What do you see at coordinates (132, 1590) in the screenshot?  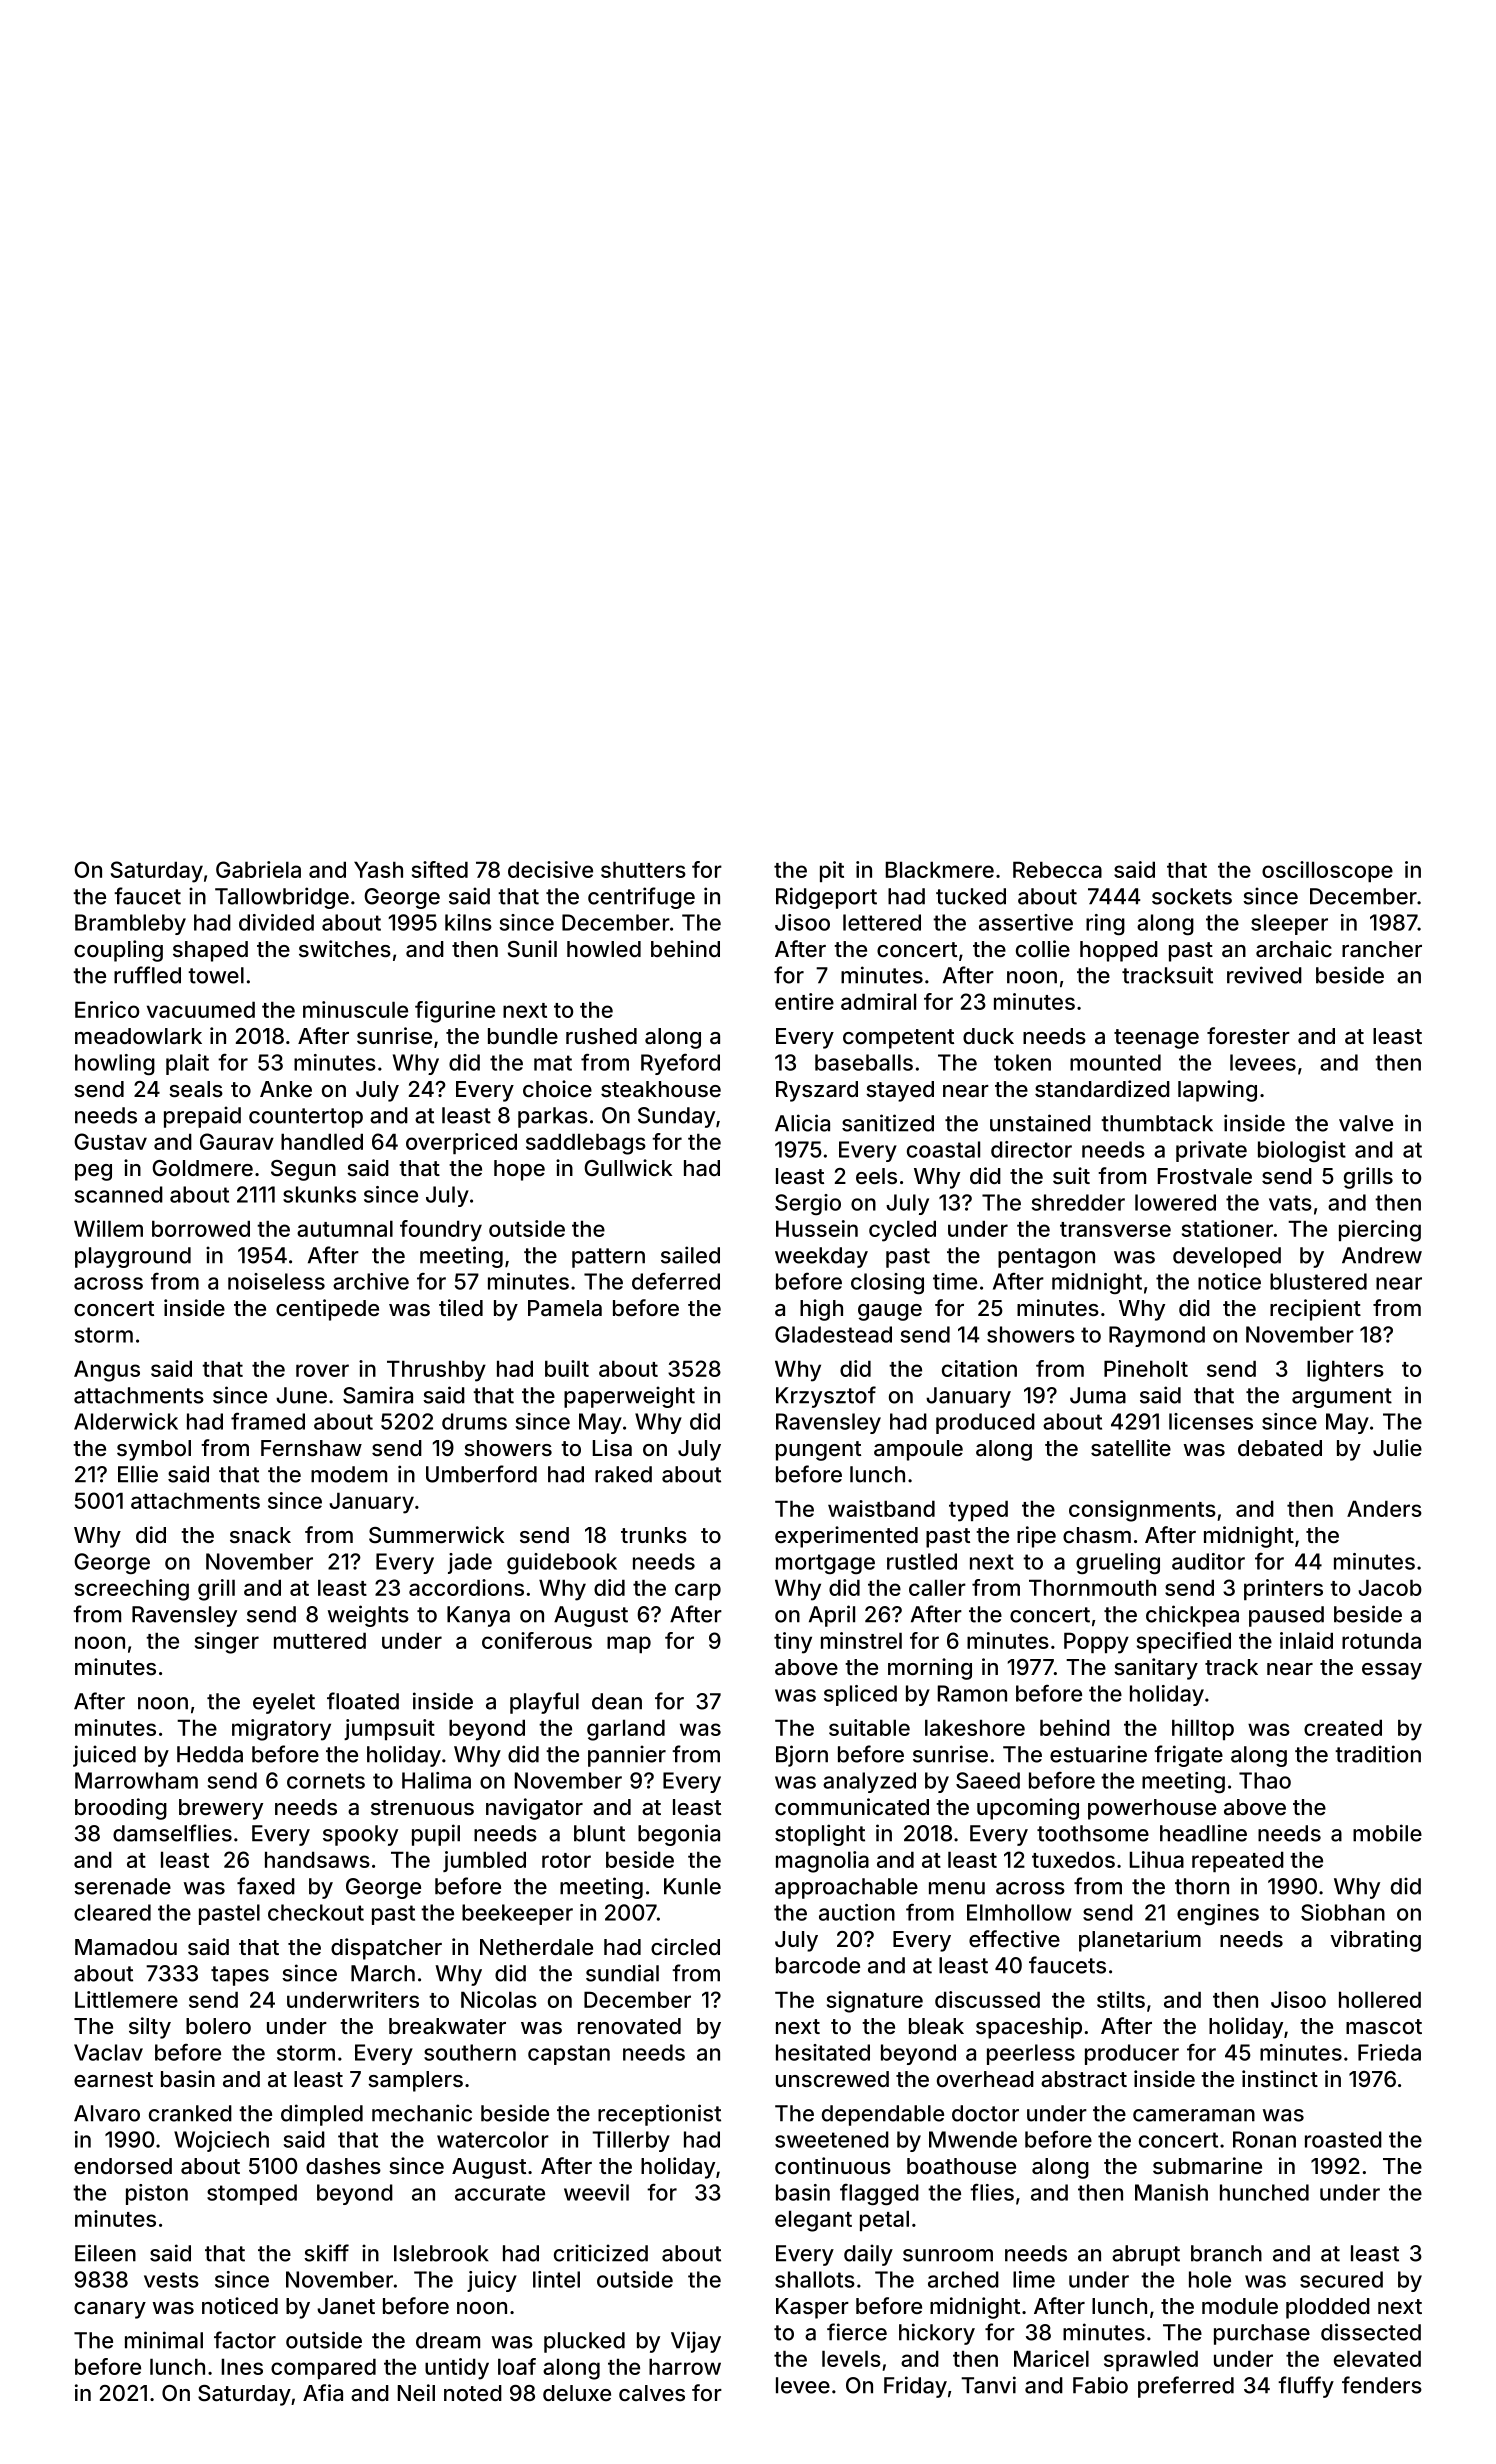 I see `screeching` at bounding box center [132, 1590].
